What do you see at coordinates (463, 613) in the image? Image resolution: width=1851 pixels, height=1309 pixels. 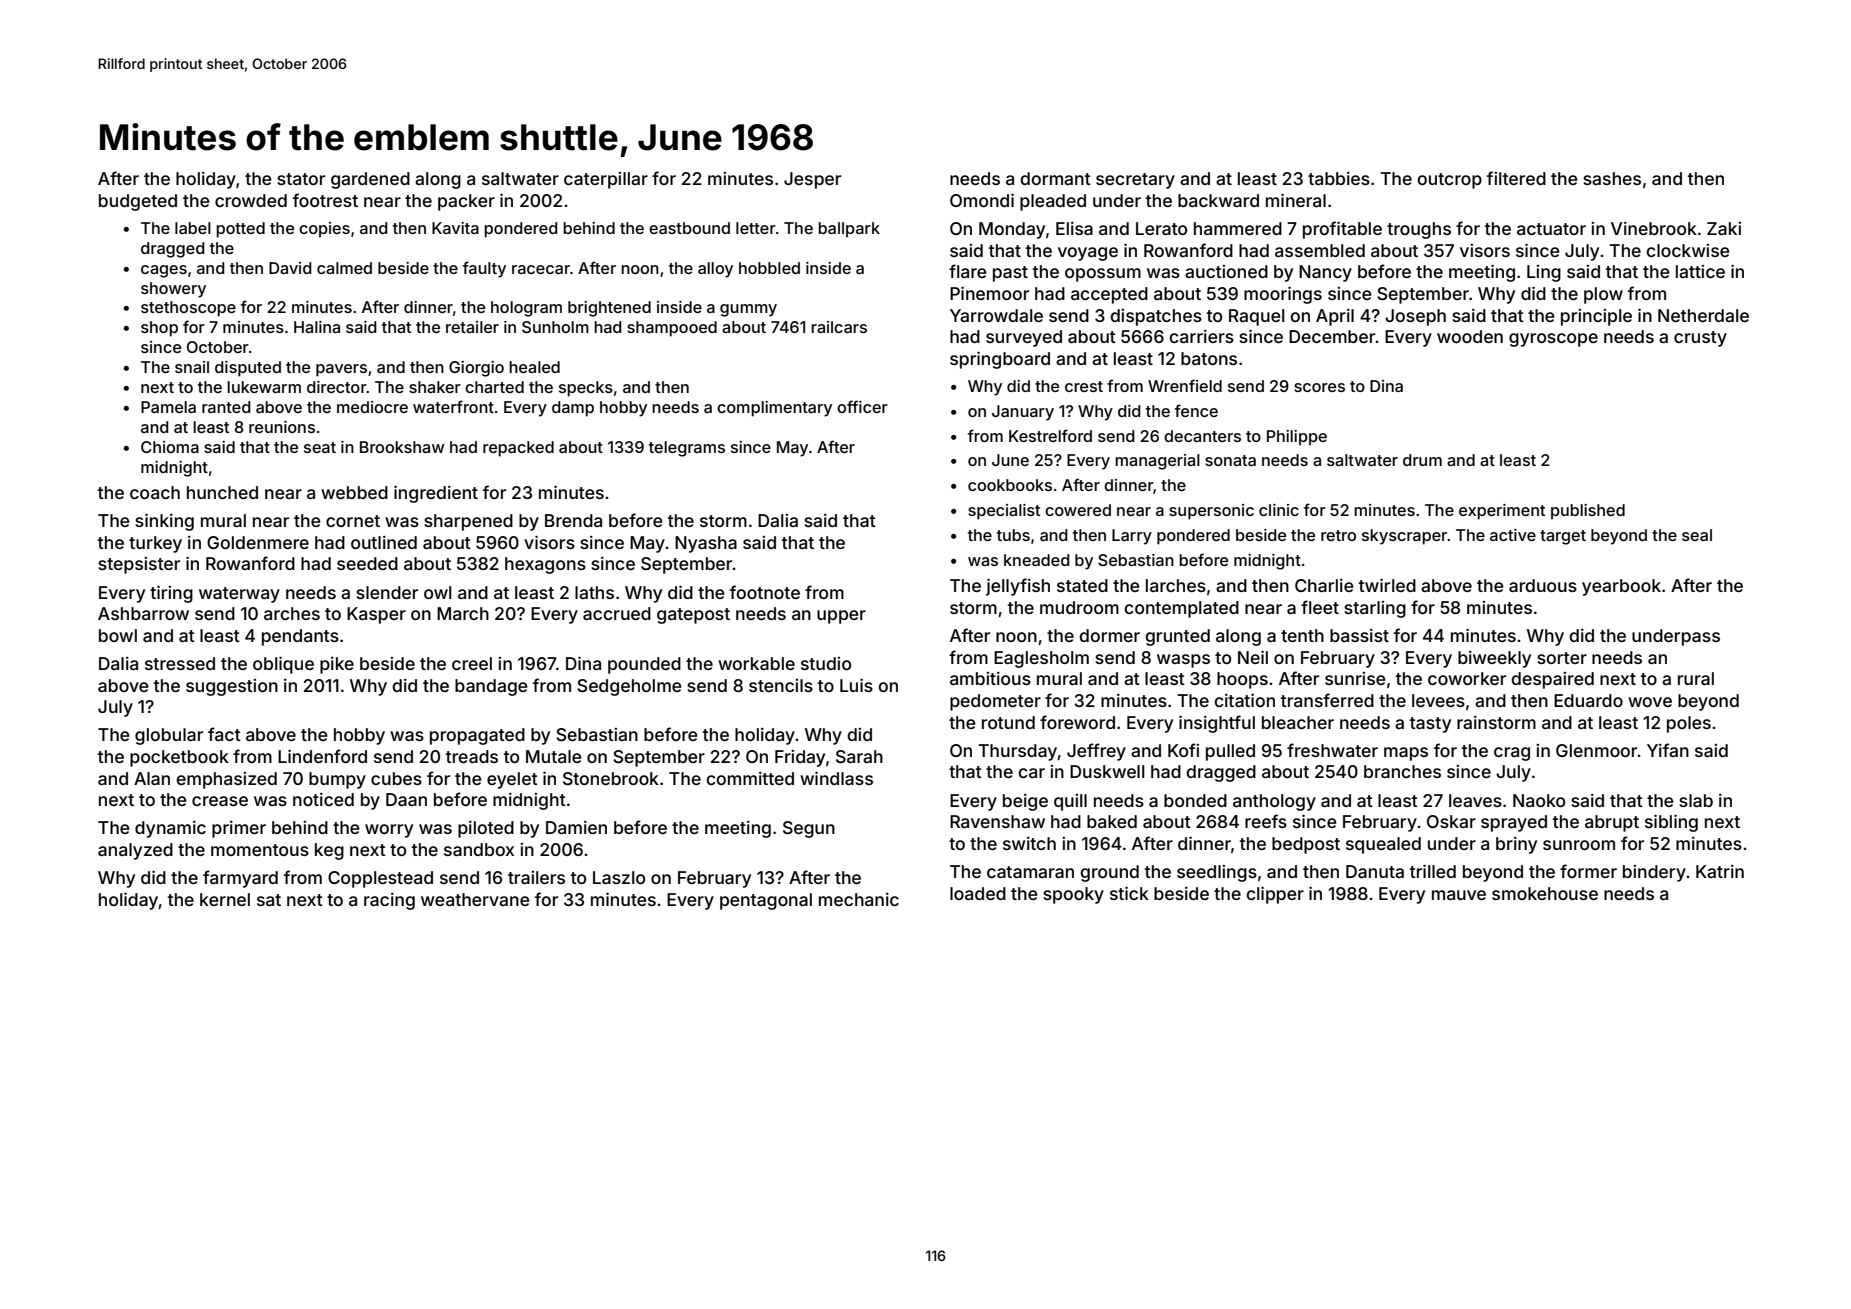 I see `March` at bounding box center [463, 613].
